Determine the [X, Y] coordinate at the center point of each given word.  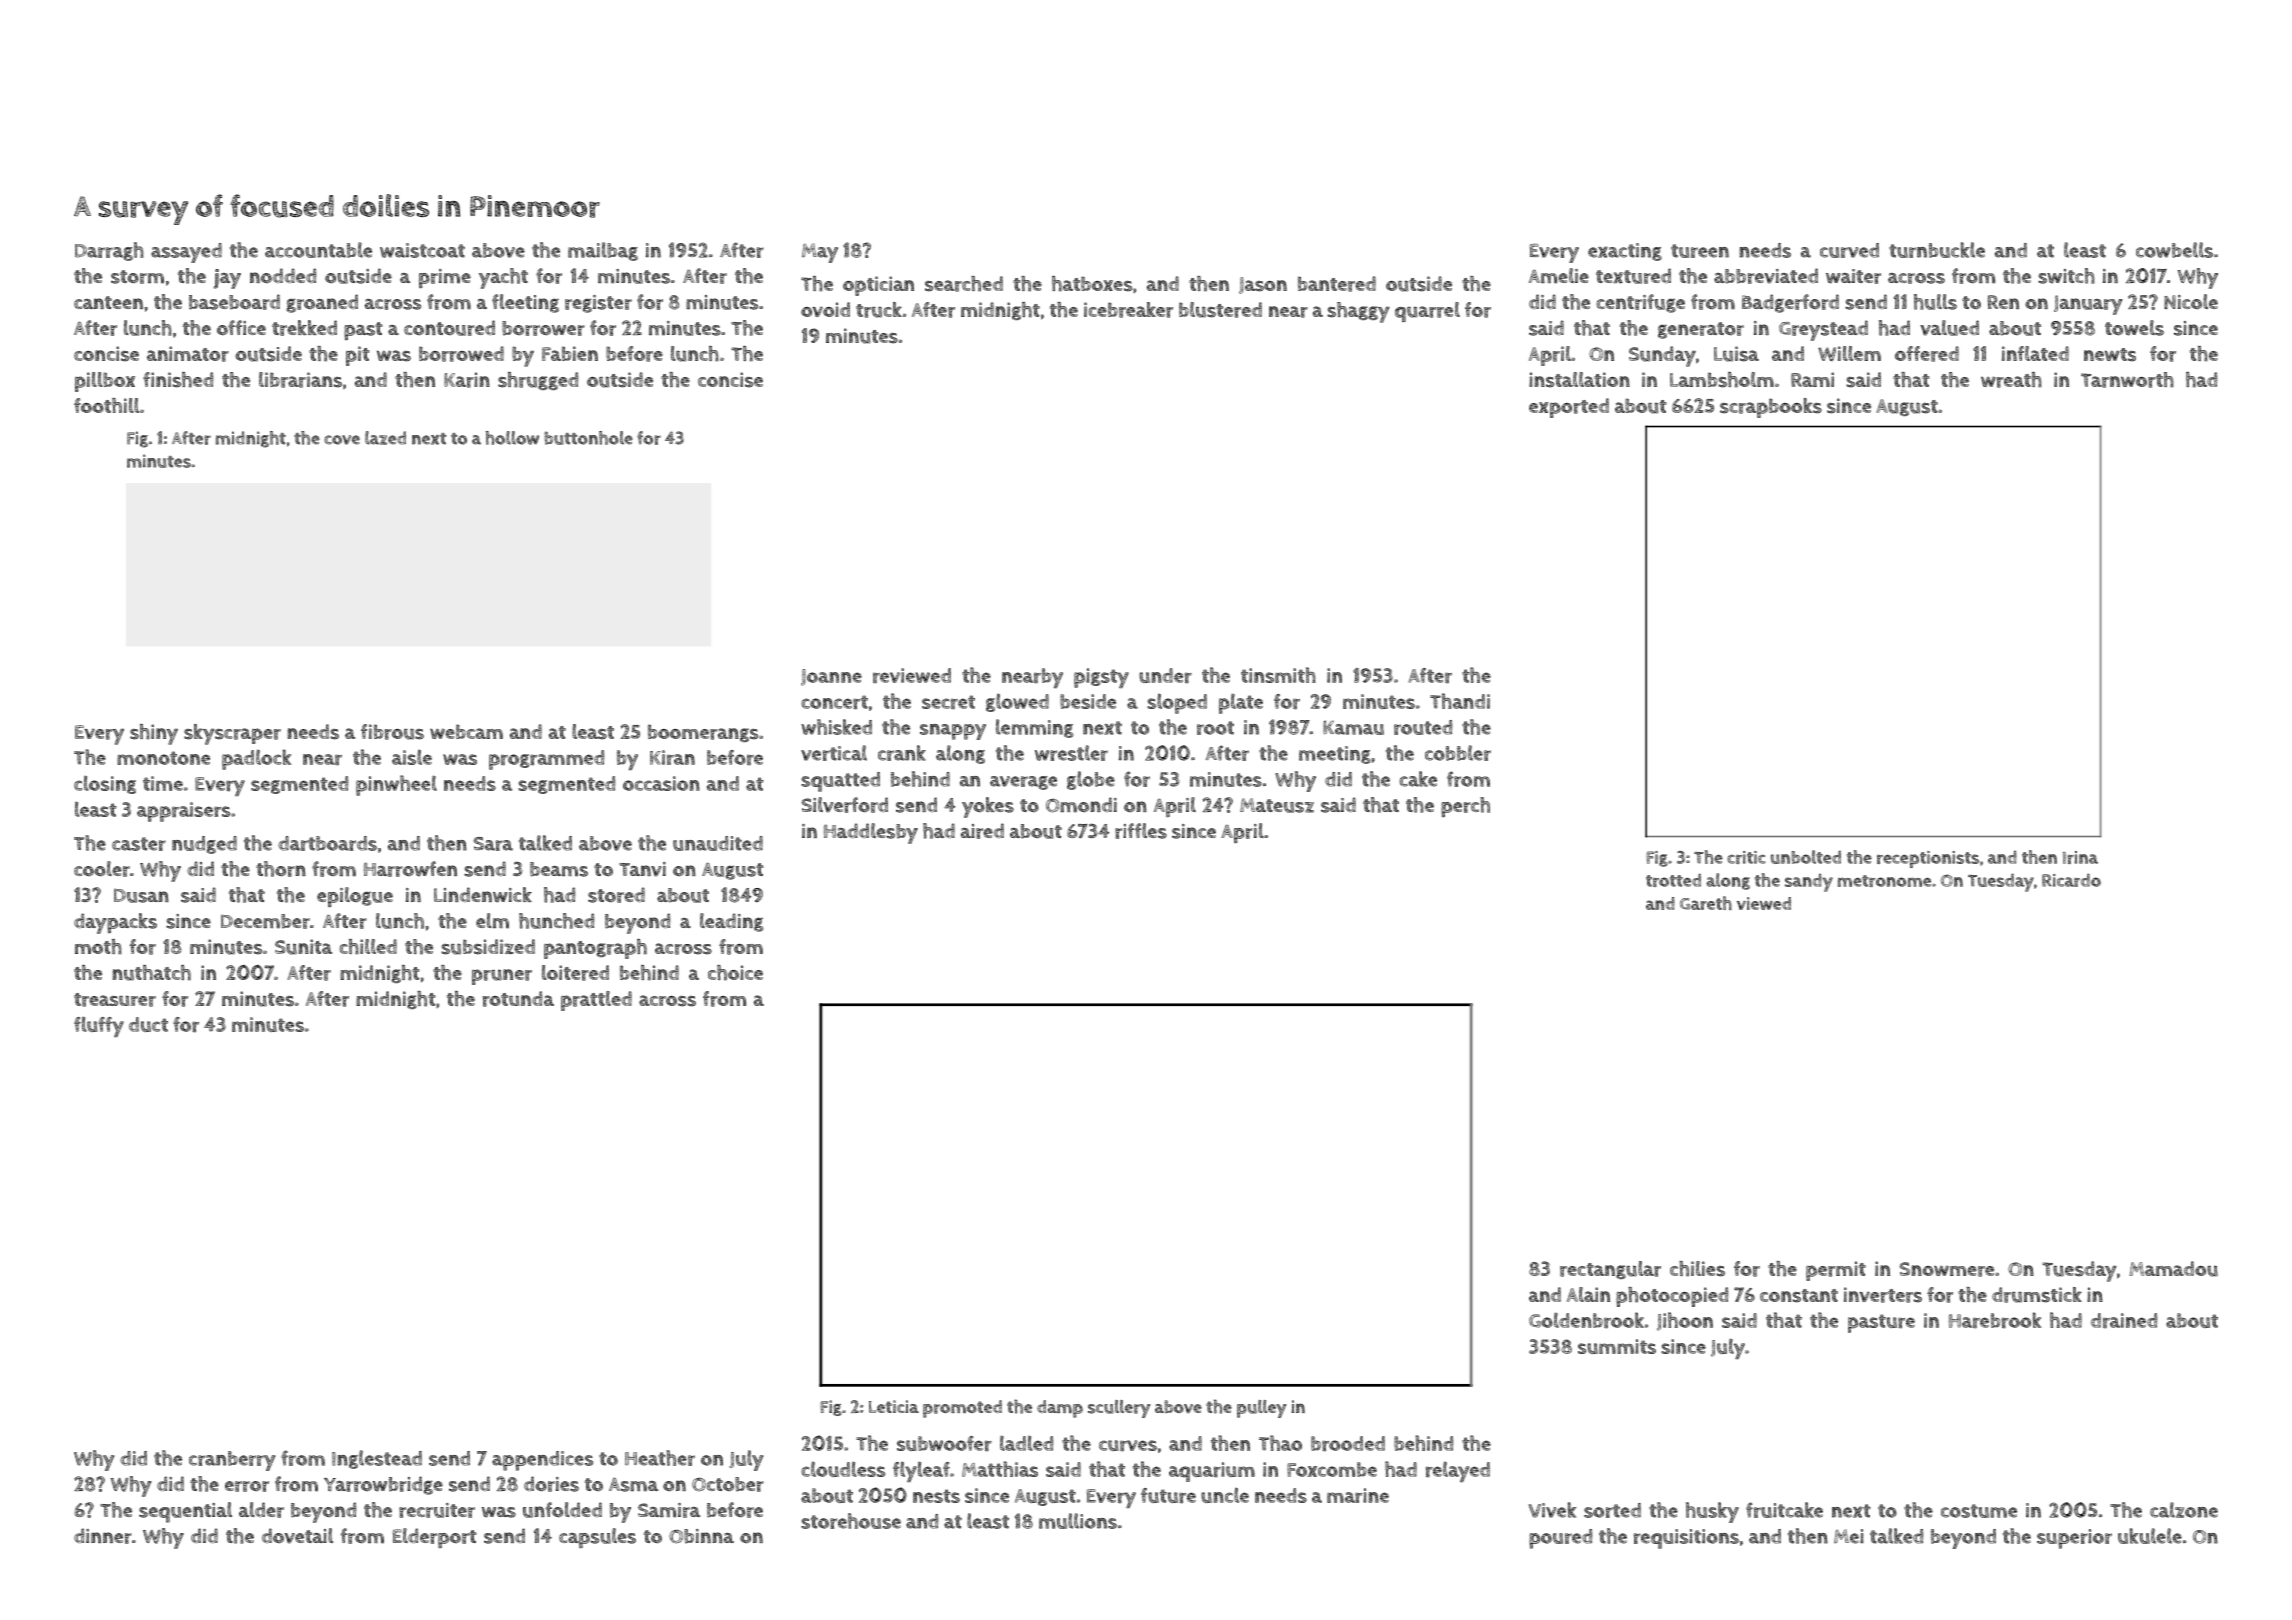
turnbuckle [1937, 250]
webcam [466, 731]
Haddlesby [871, 833]
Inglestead [377, 1459]
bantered [1337, 284]
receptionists [1928, 859]
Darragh [109, 251]
